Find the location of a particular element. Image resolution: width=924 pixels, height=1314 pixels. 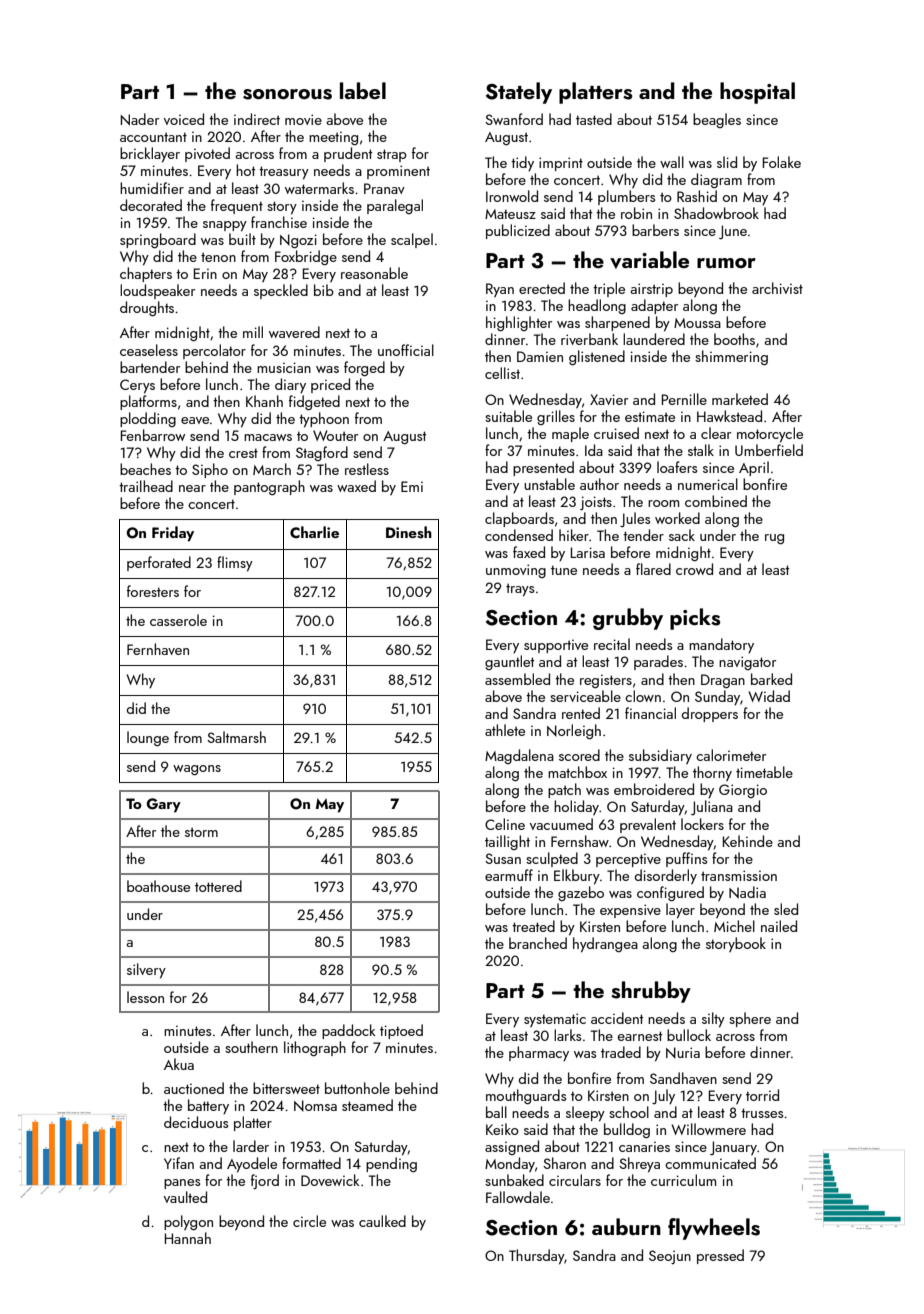

steamed is located at coordinates (367, 1105).
